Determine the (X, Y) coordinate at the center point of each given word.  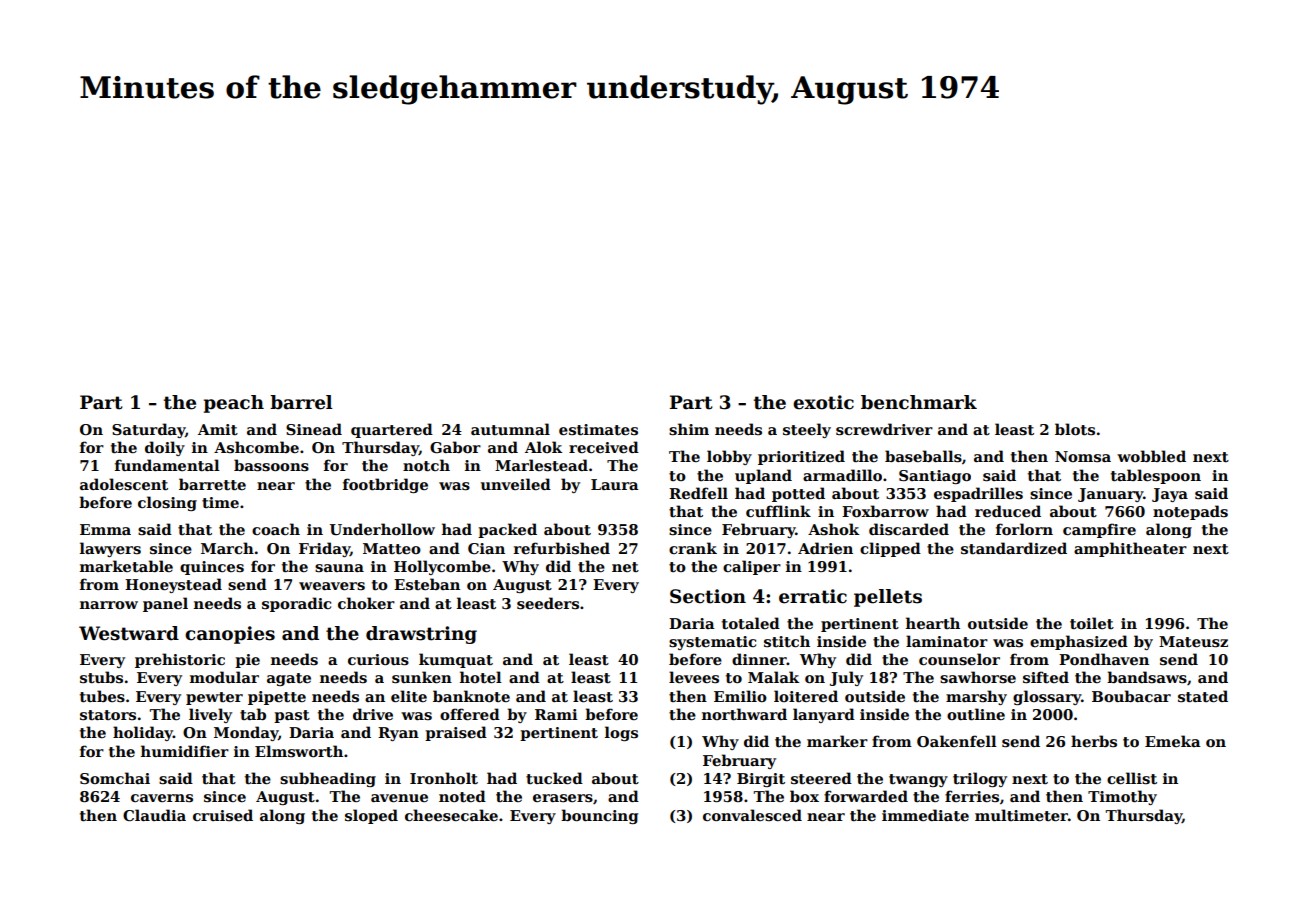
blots (1075, 429)
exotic (823, 402)
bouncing (599, 816)
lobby (729, 457)
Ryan (398, 734)
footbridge (385, 485)
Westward (129, 633)
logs (621, 733)
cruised (223, 815)
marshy (976, 697)
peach (234, 404)
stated (1203, 696)
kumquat (456, 660)
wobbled (1151, 456)
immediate (925, 815)
